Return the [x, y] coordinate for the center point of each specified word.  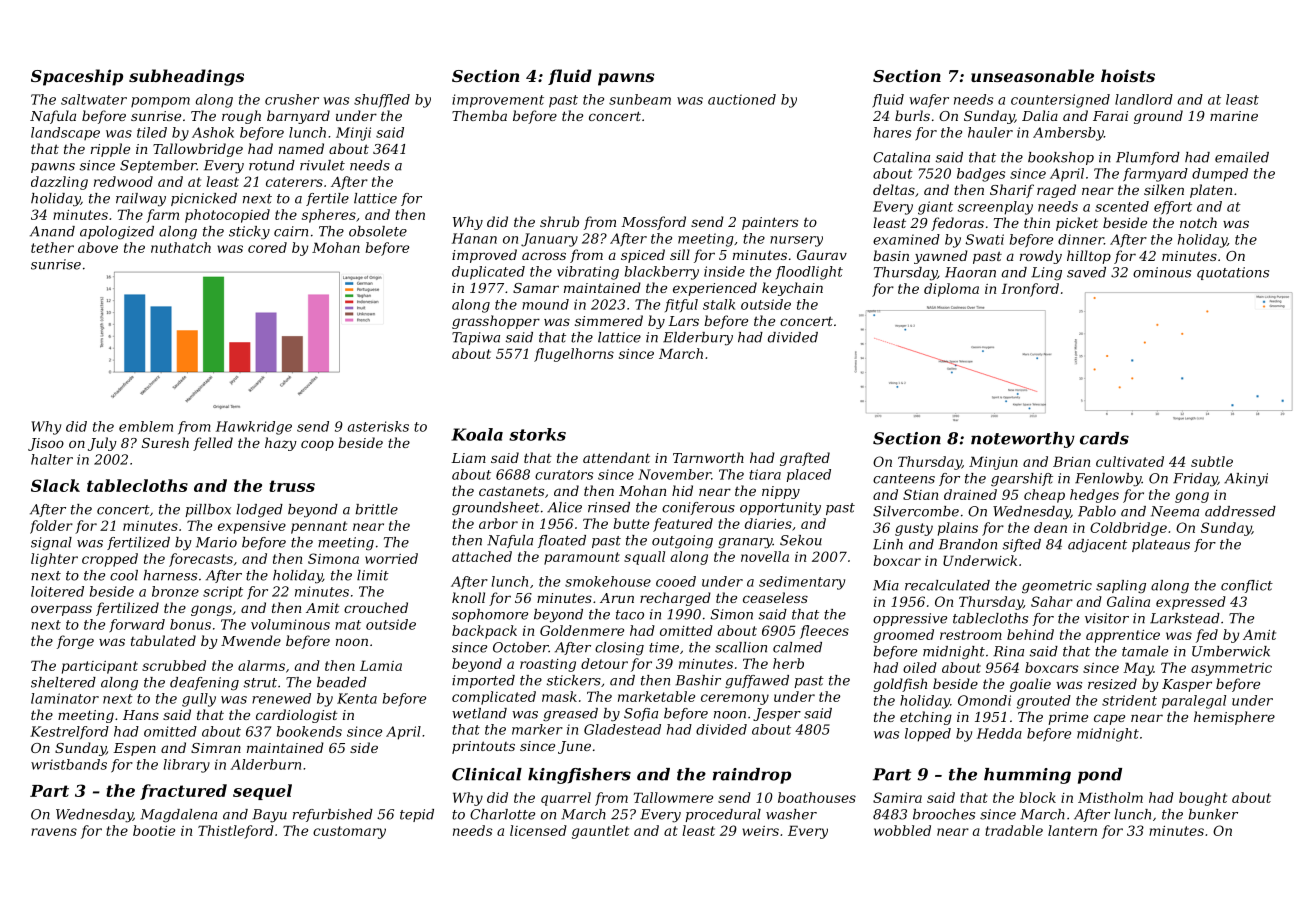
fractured [183, 792]
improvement [498, 101]
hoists [1128, 75]
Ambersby [1068, 134]
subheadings [186, 77]
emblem [146, 426]
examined [906, 239]
